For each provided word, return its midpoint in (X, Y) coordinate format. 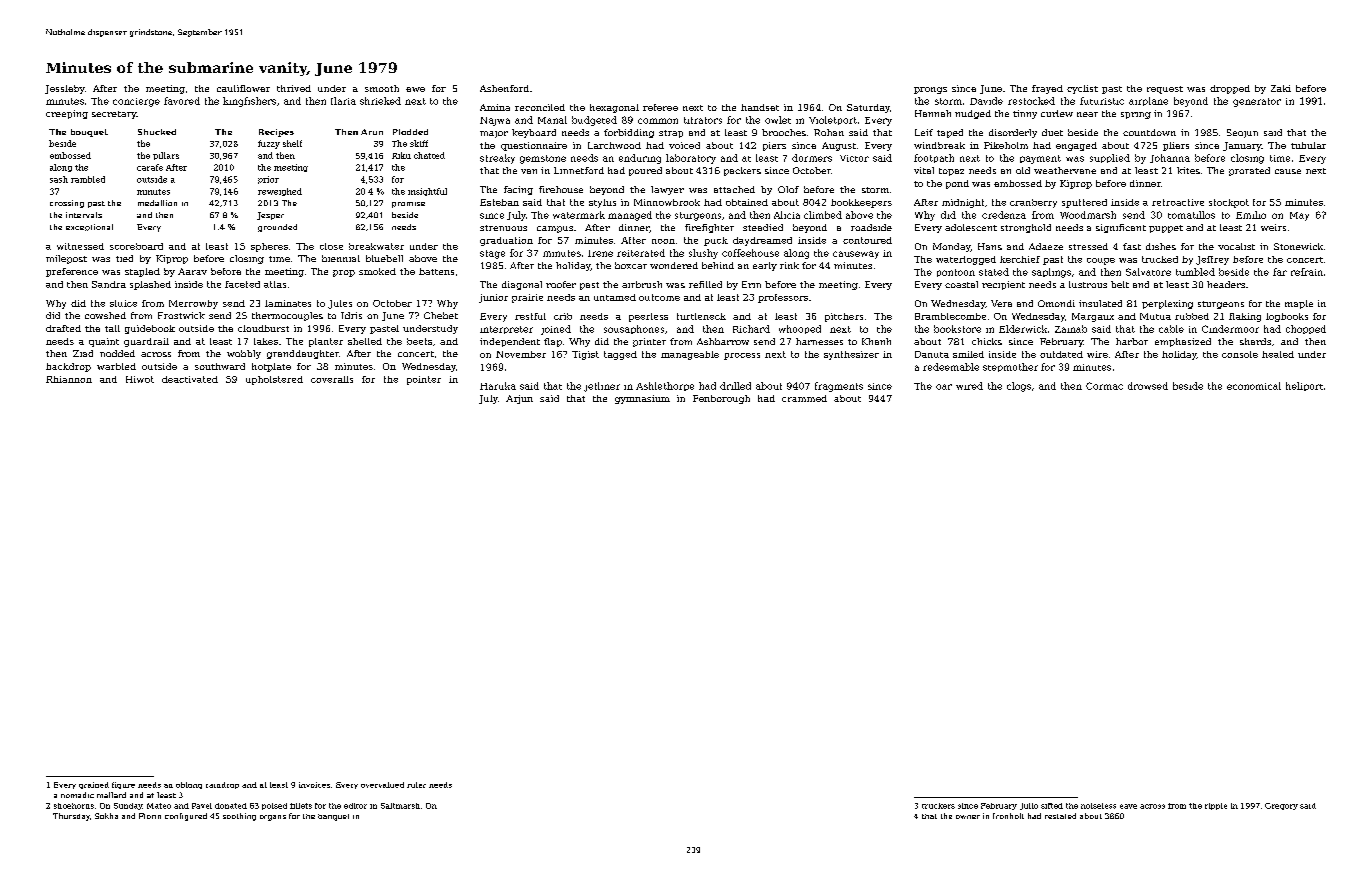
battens (436, 271)
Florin (150, 816)
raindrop (222, 785)
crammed (804, 398)
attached (734, 189)
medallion (157, 203)
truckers (938, 806)
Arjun (519, 399)
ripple (1216, 806)
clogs (1019, 387)
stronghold (1026, 228)
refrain (1307, 272)
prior (268, 180)
